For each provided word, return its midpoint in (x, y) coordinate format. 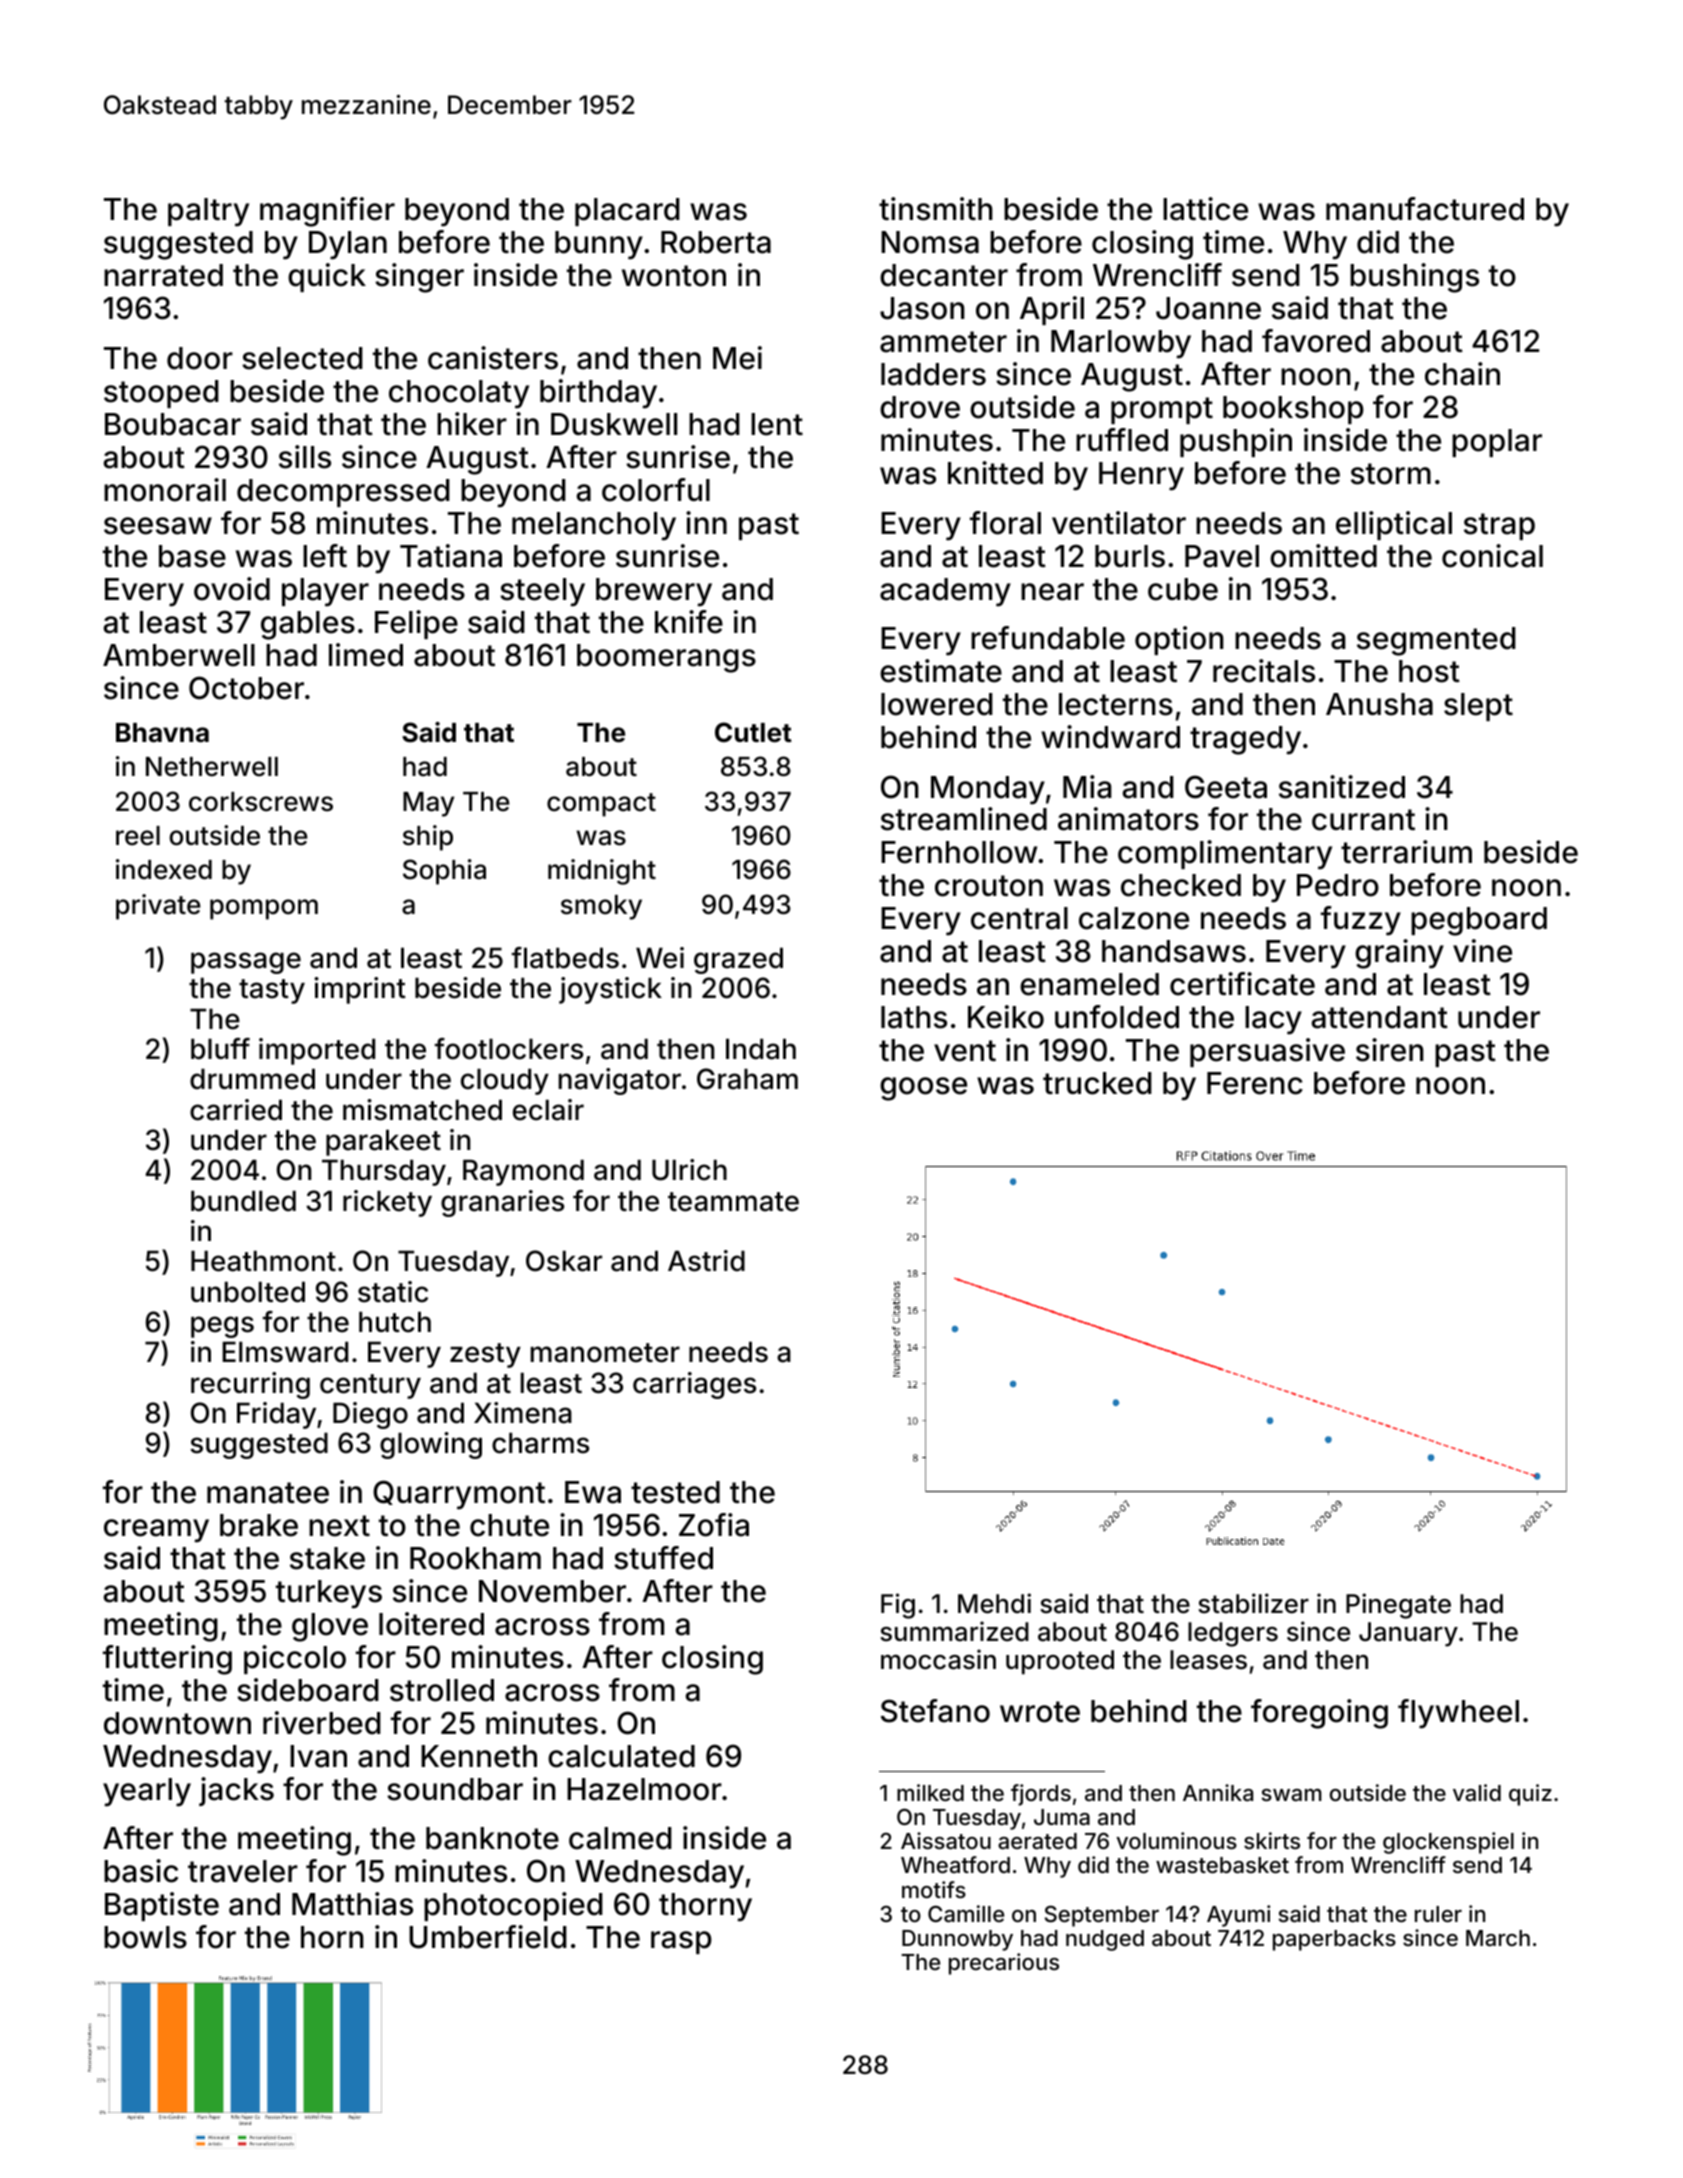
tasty (272, 991)
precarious (1004, 1964)
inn (706, 522)
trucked (1097, 1083)
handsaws (1174, 951)
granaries (502, 1203)
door (200, 358)
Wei (660, 958)
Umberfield (488, 1937)
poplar (1497, 443)
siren (1390, 1050)
